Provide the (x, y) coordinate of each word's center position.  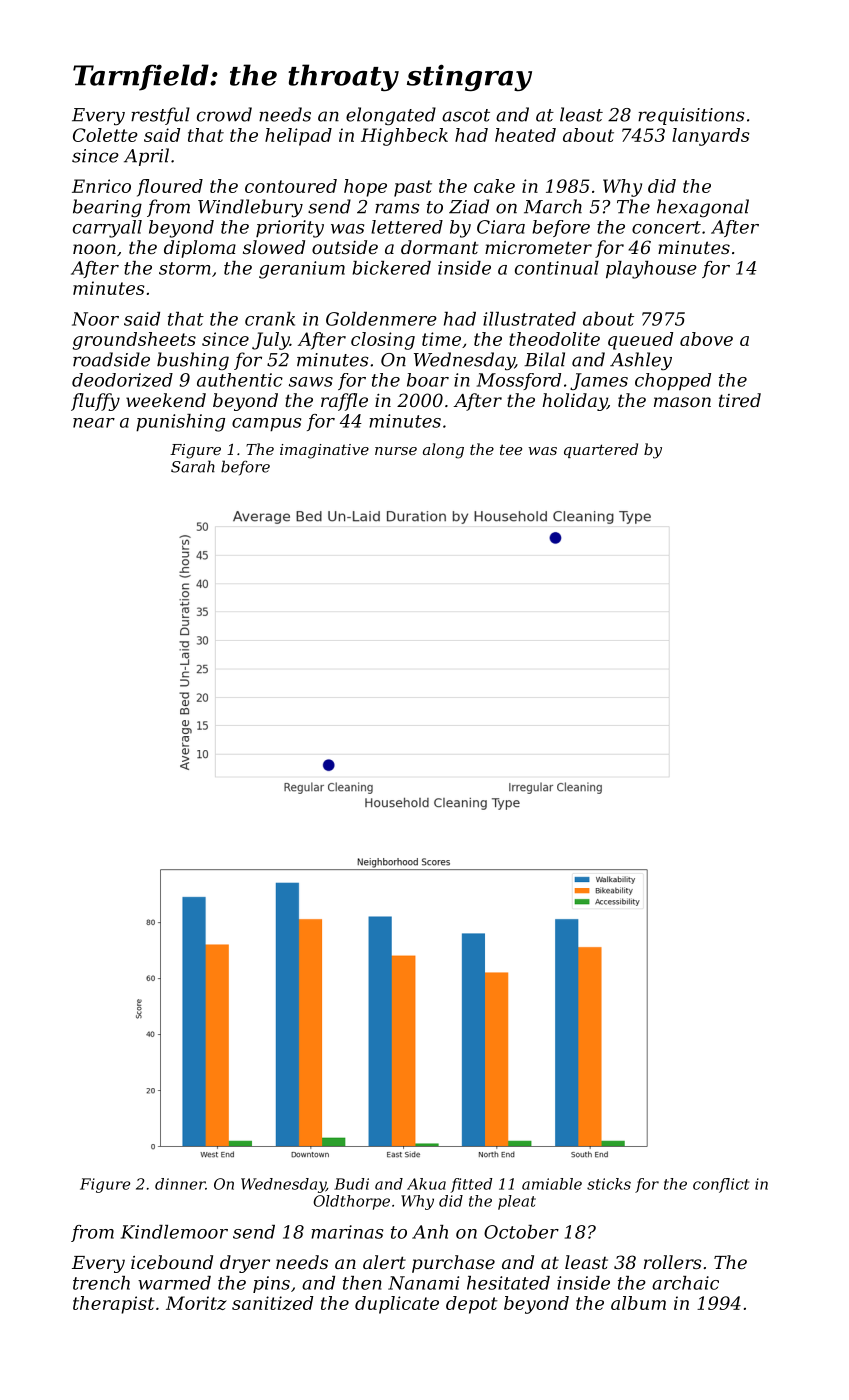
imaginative (324, 451)
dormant (439, 247)
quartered (601, 450)
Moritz (196, 1303)
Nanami (423, 1283)
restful (160, 116)
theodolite (554, 339)
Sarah (193, 466)
